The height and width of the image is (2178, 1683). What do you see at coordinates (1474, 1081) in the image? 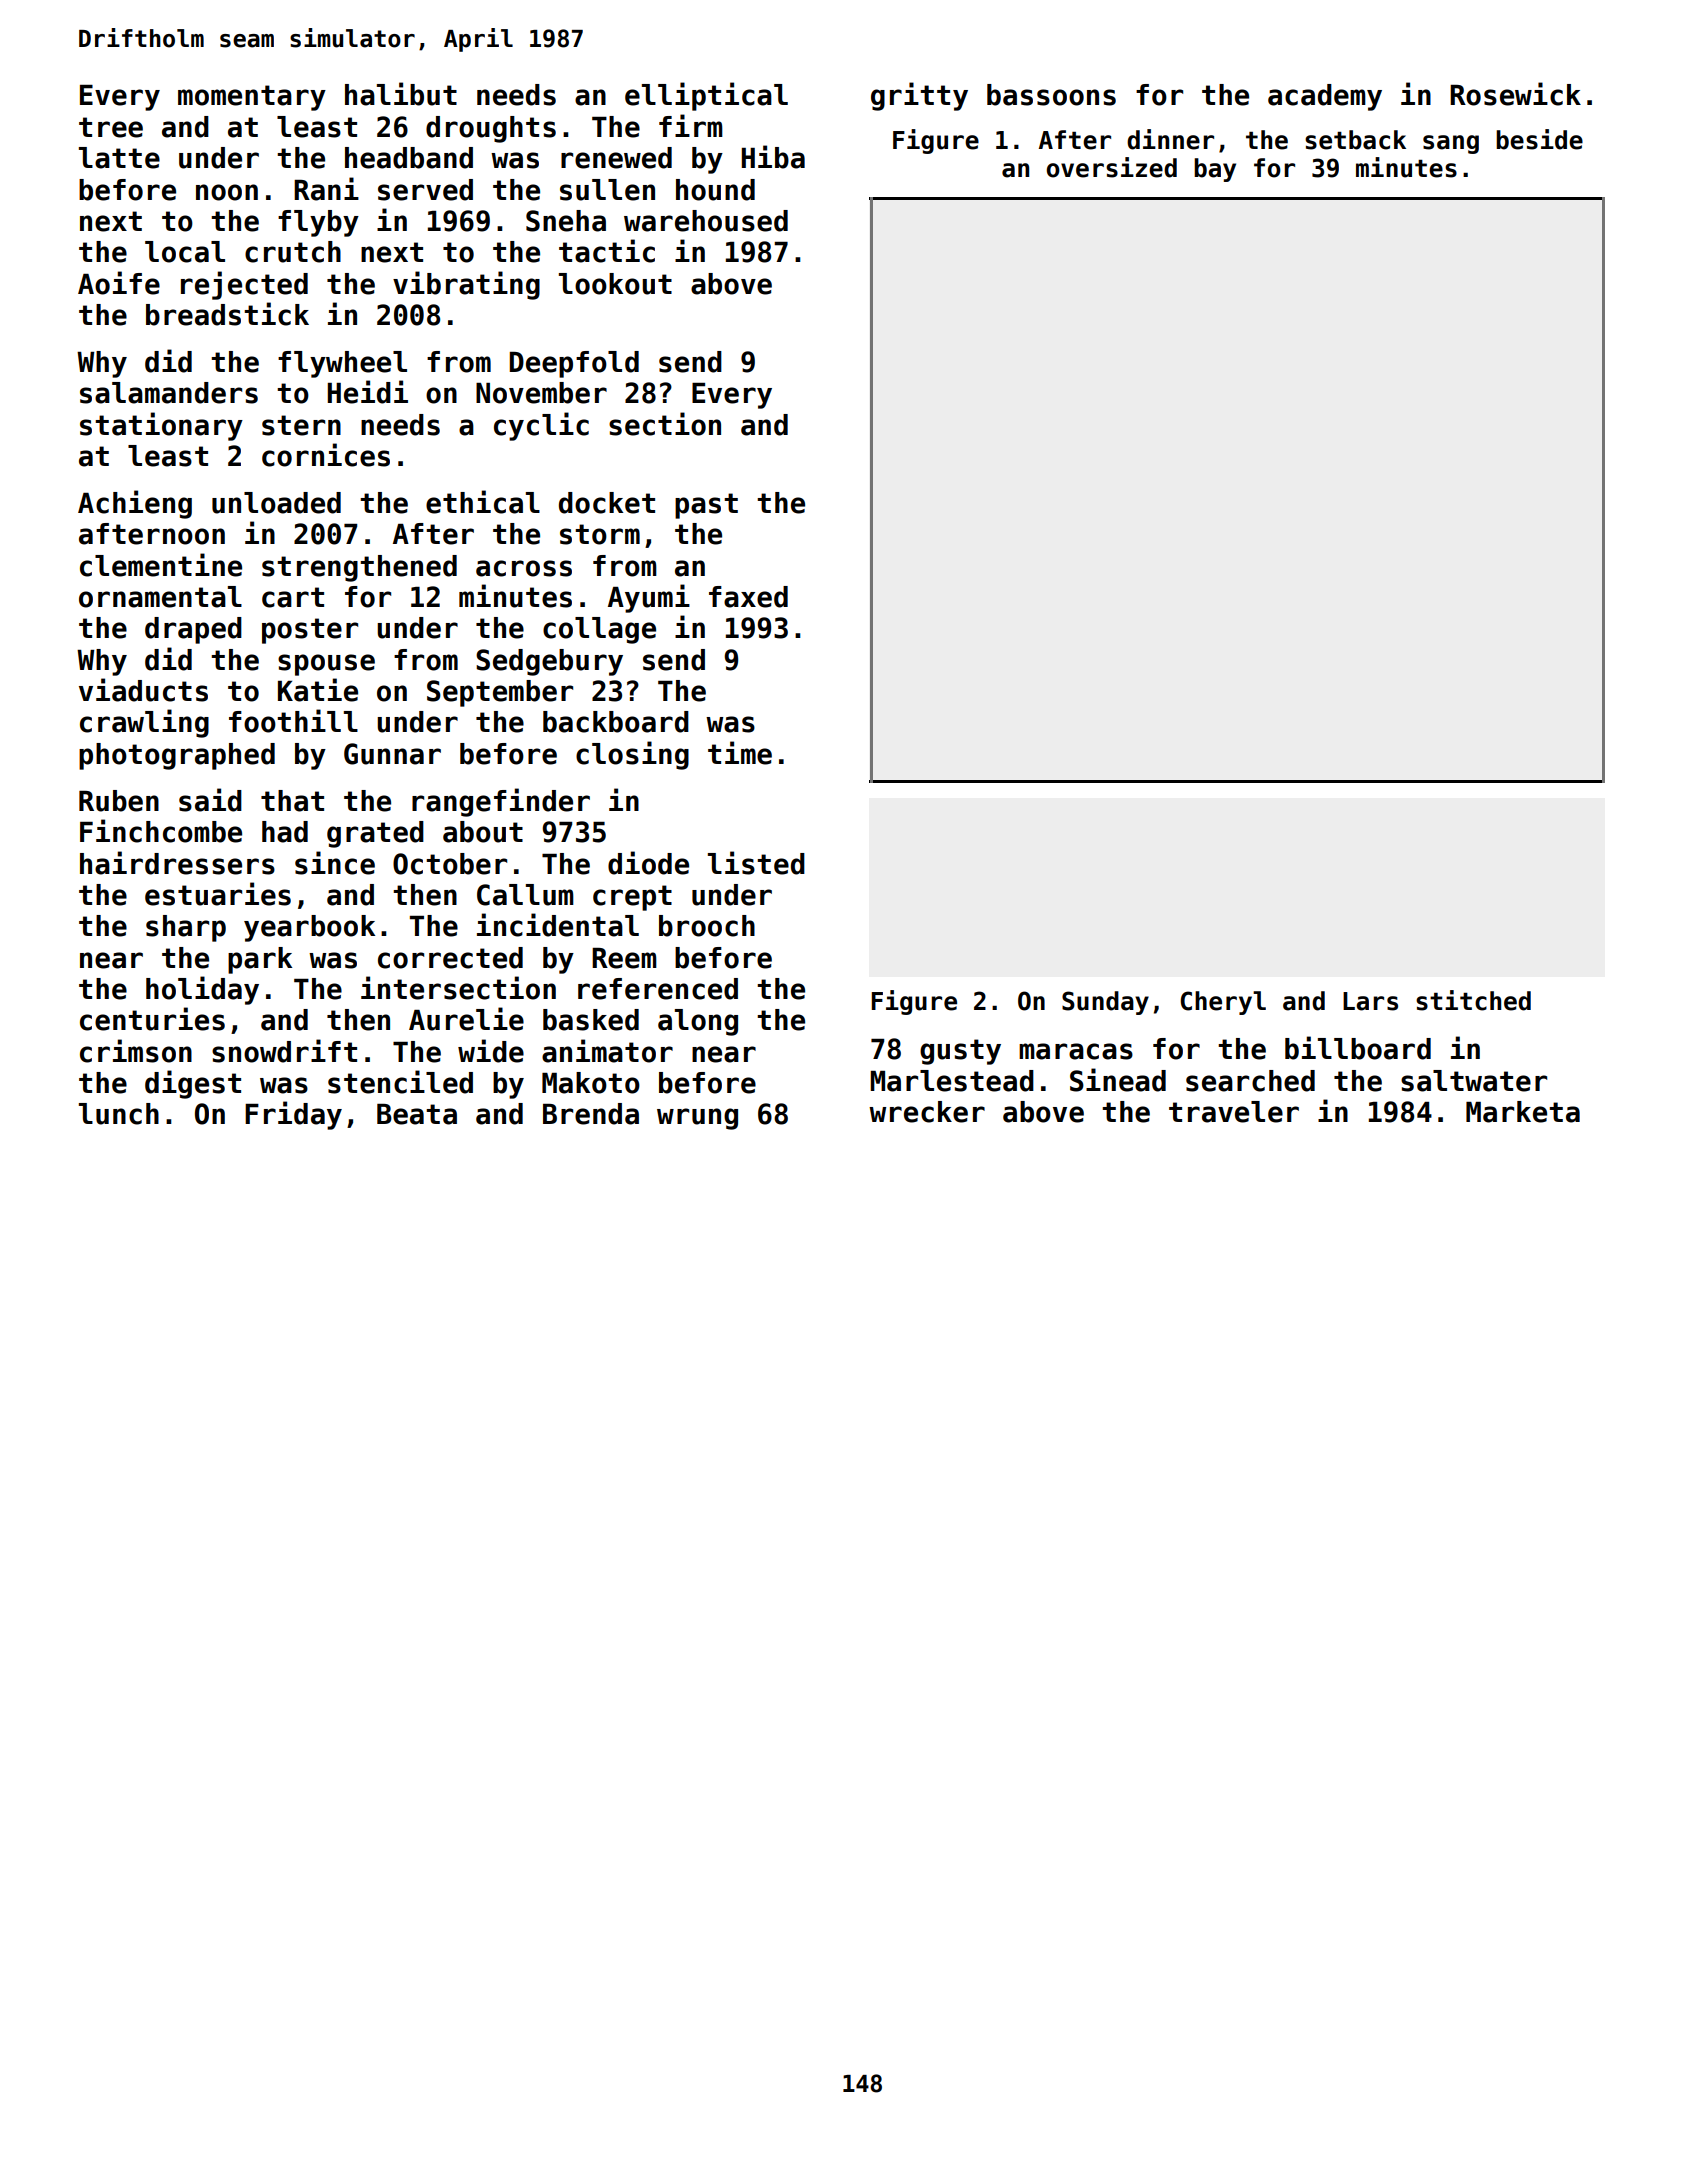
I see `saltwater` at bounding box center [1474, 1081].
